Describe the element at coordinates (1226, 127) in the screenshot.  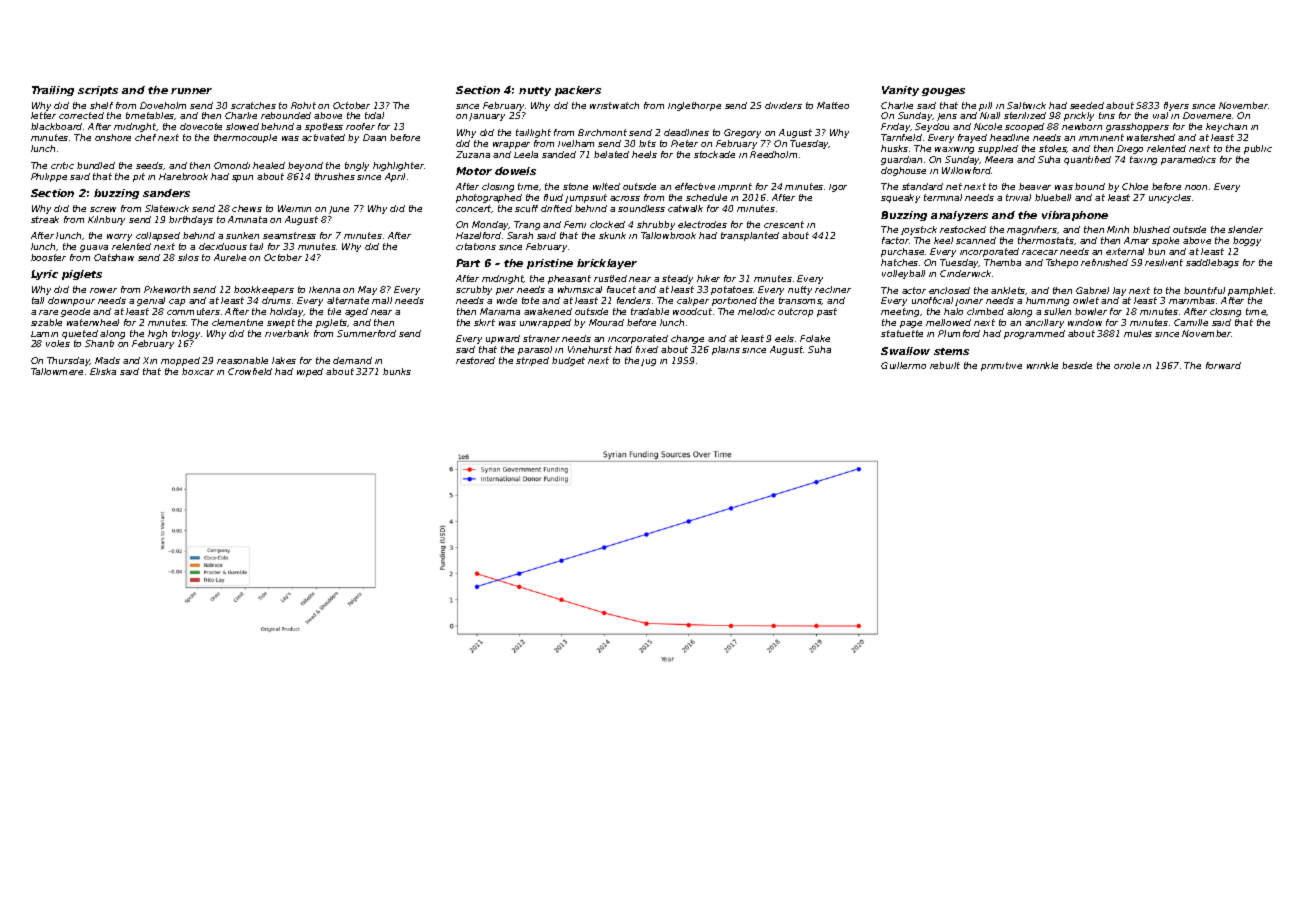
I see `keychain` at that location.
